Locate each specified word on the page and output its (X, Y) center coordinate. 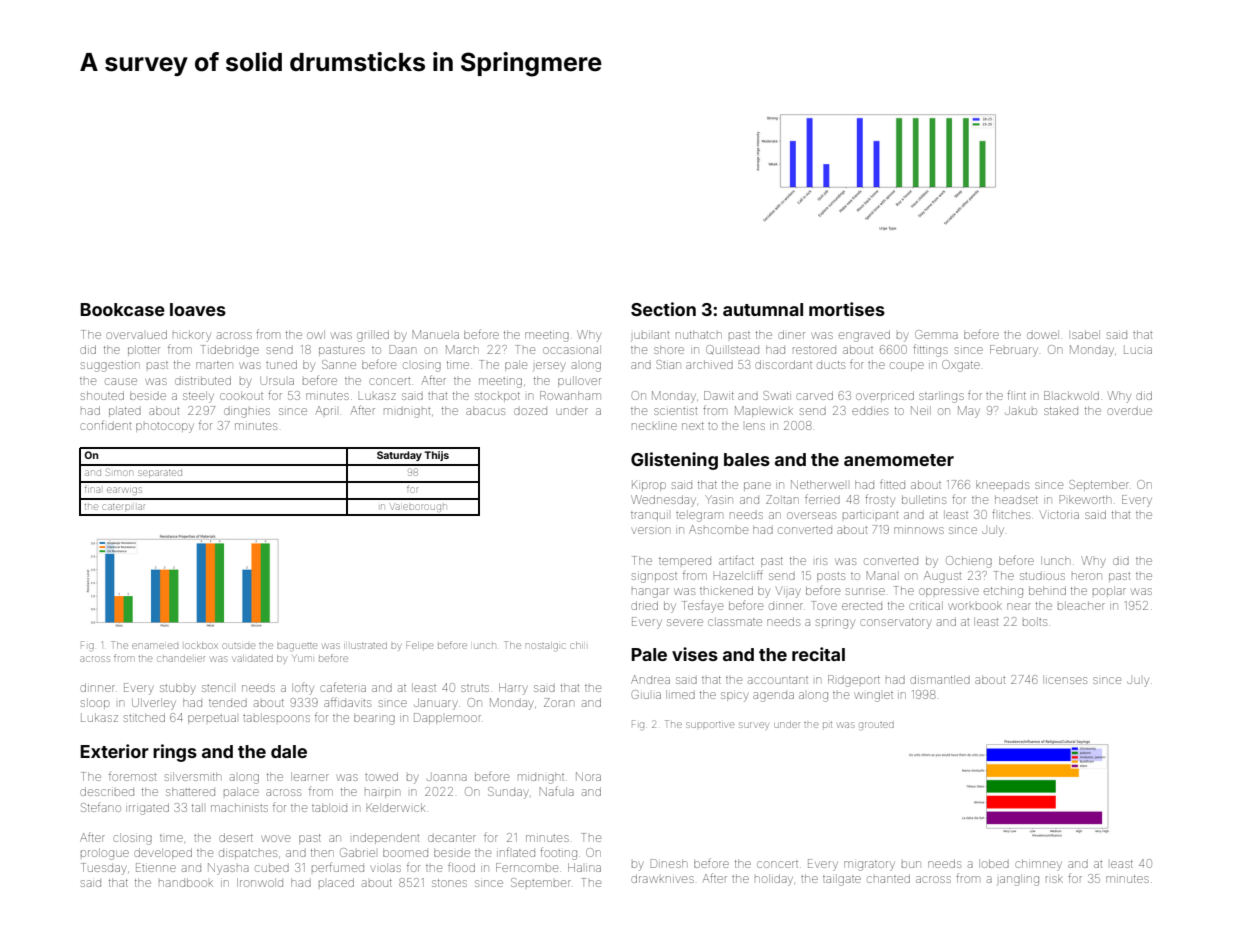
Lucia (1138, 350)
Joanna (447, 777)
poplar (1109, 591)
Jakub (1021, 410)
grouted (876, 726)
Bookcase (122, 309)
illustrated (365, 646)
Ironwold (260, 882)
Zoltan (782, 499)
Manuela (435, 334)
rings (175, 753)
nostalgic (546, 647)
